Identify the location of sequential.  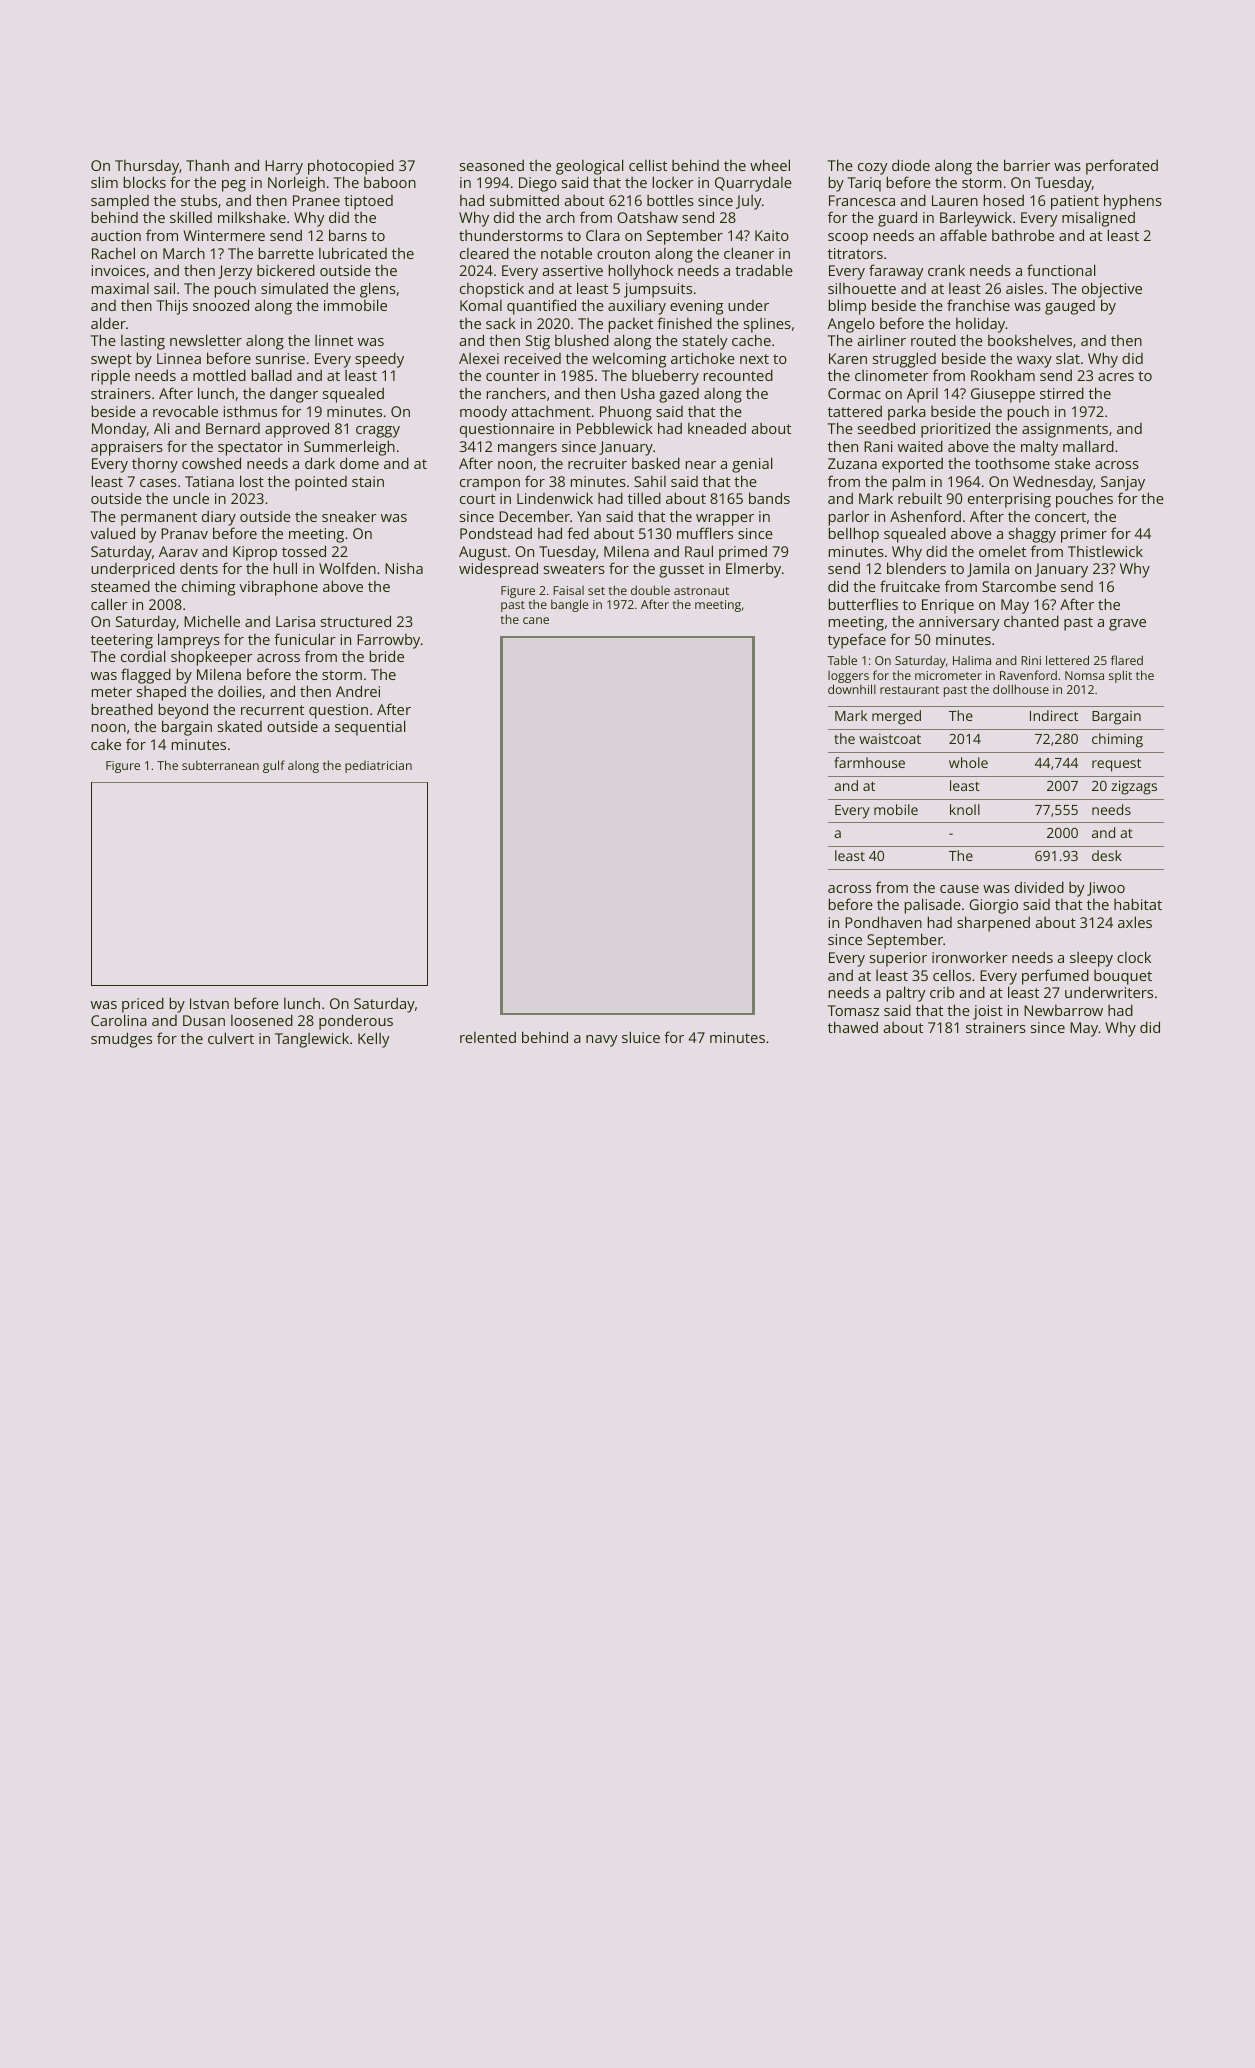
(370, 728).
